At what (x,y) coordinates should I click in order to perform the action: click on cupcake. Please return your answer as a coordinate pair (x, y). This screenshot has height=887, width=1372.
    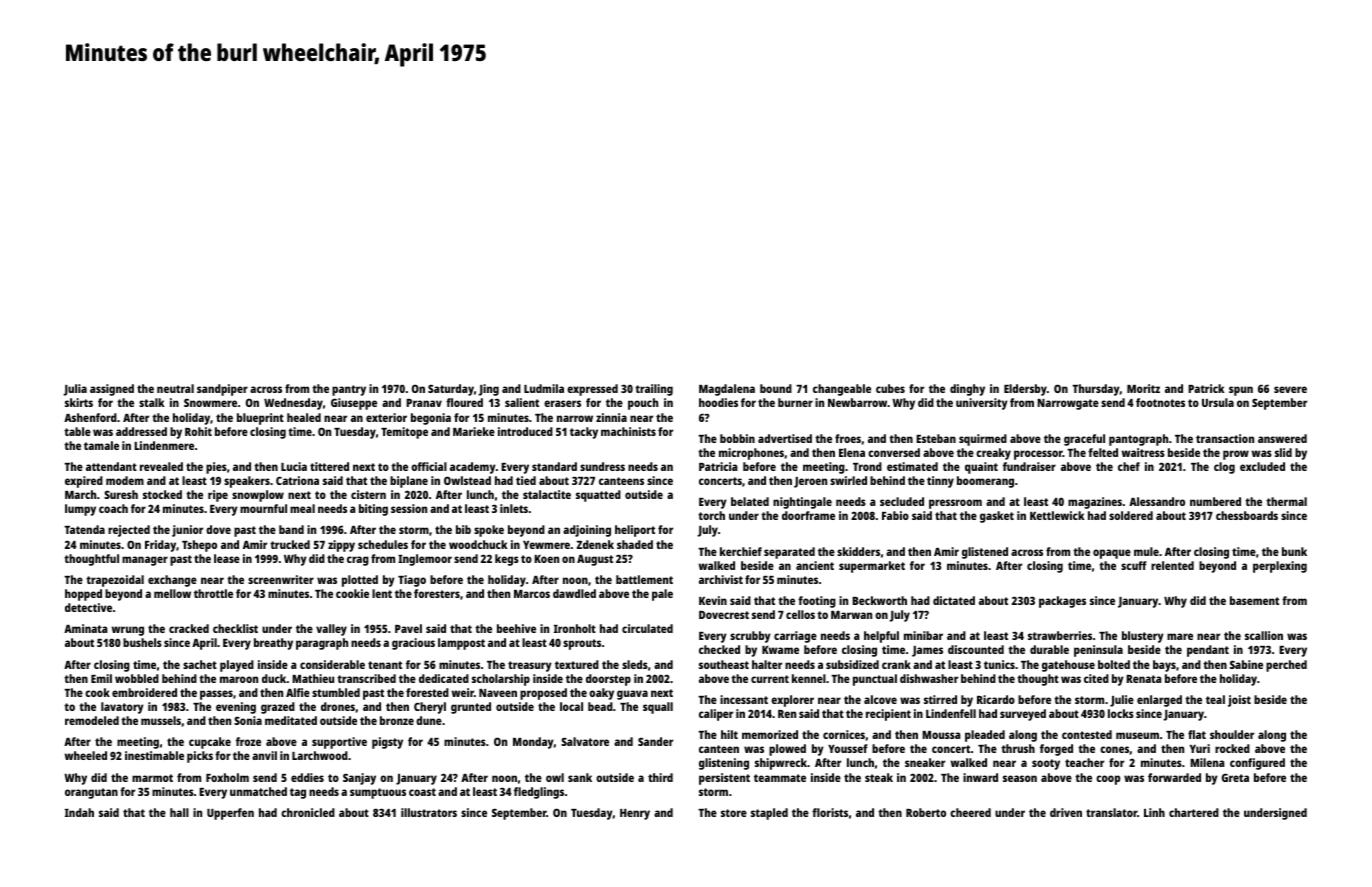
    Looking at the image, I should click on (210, 743).
